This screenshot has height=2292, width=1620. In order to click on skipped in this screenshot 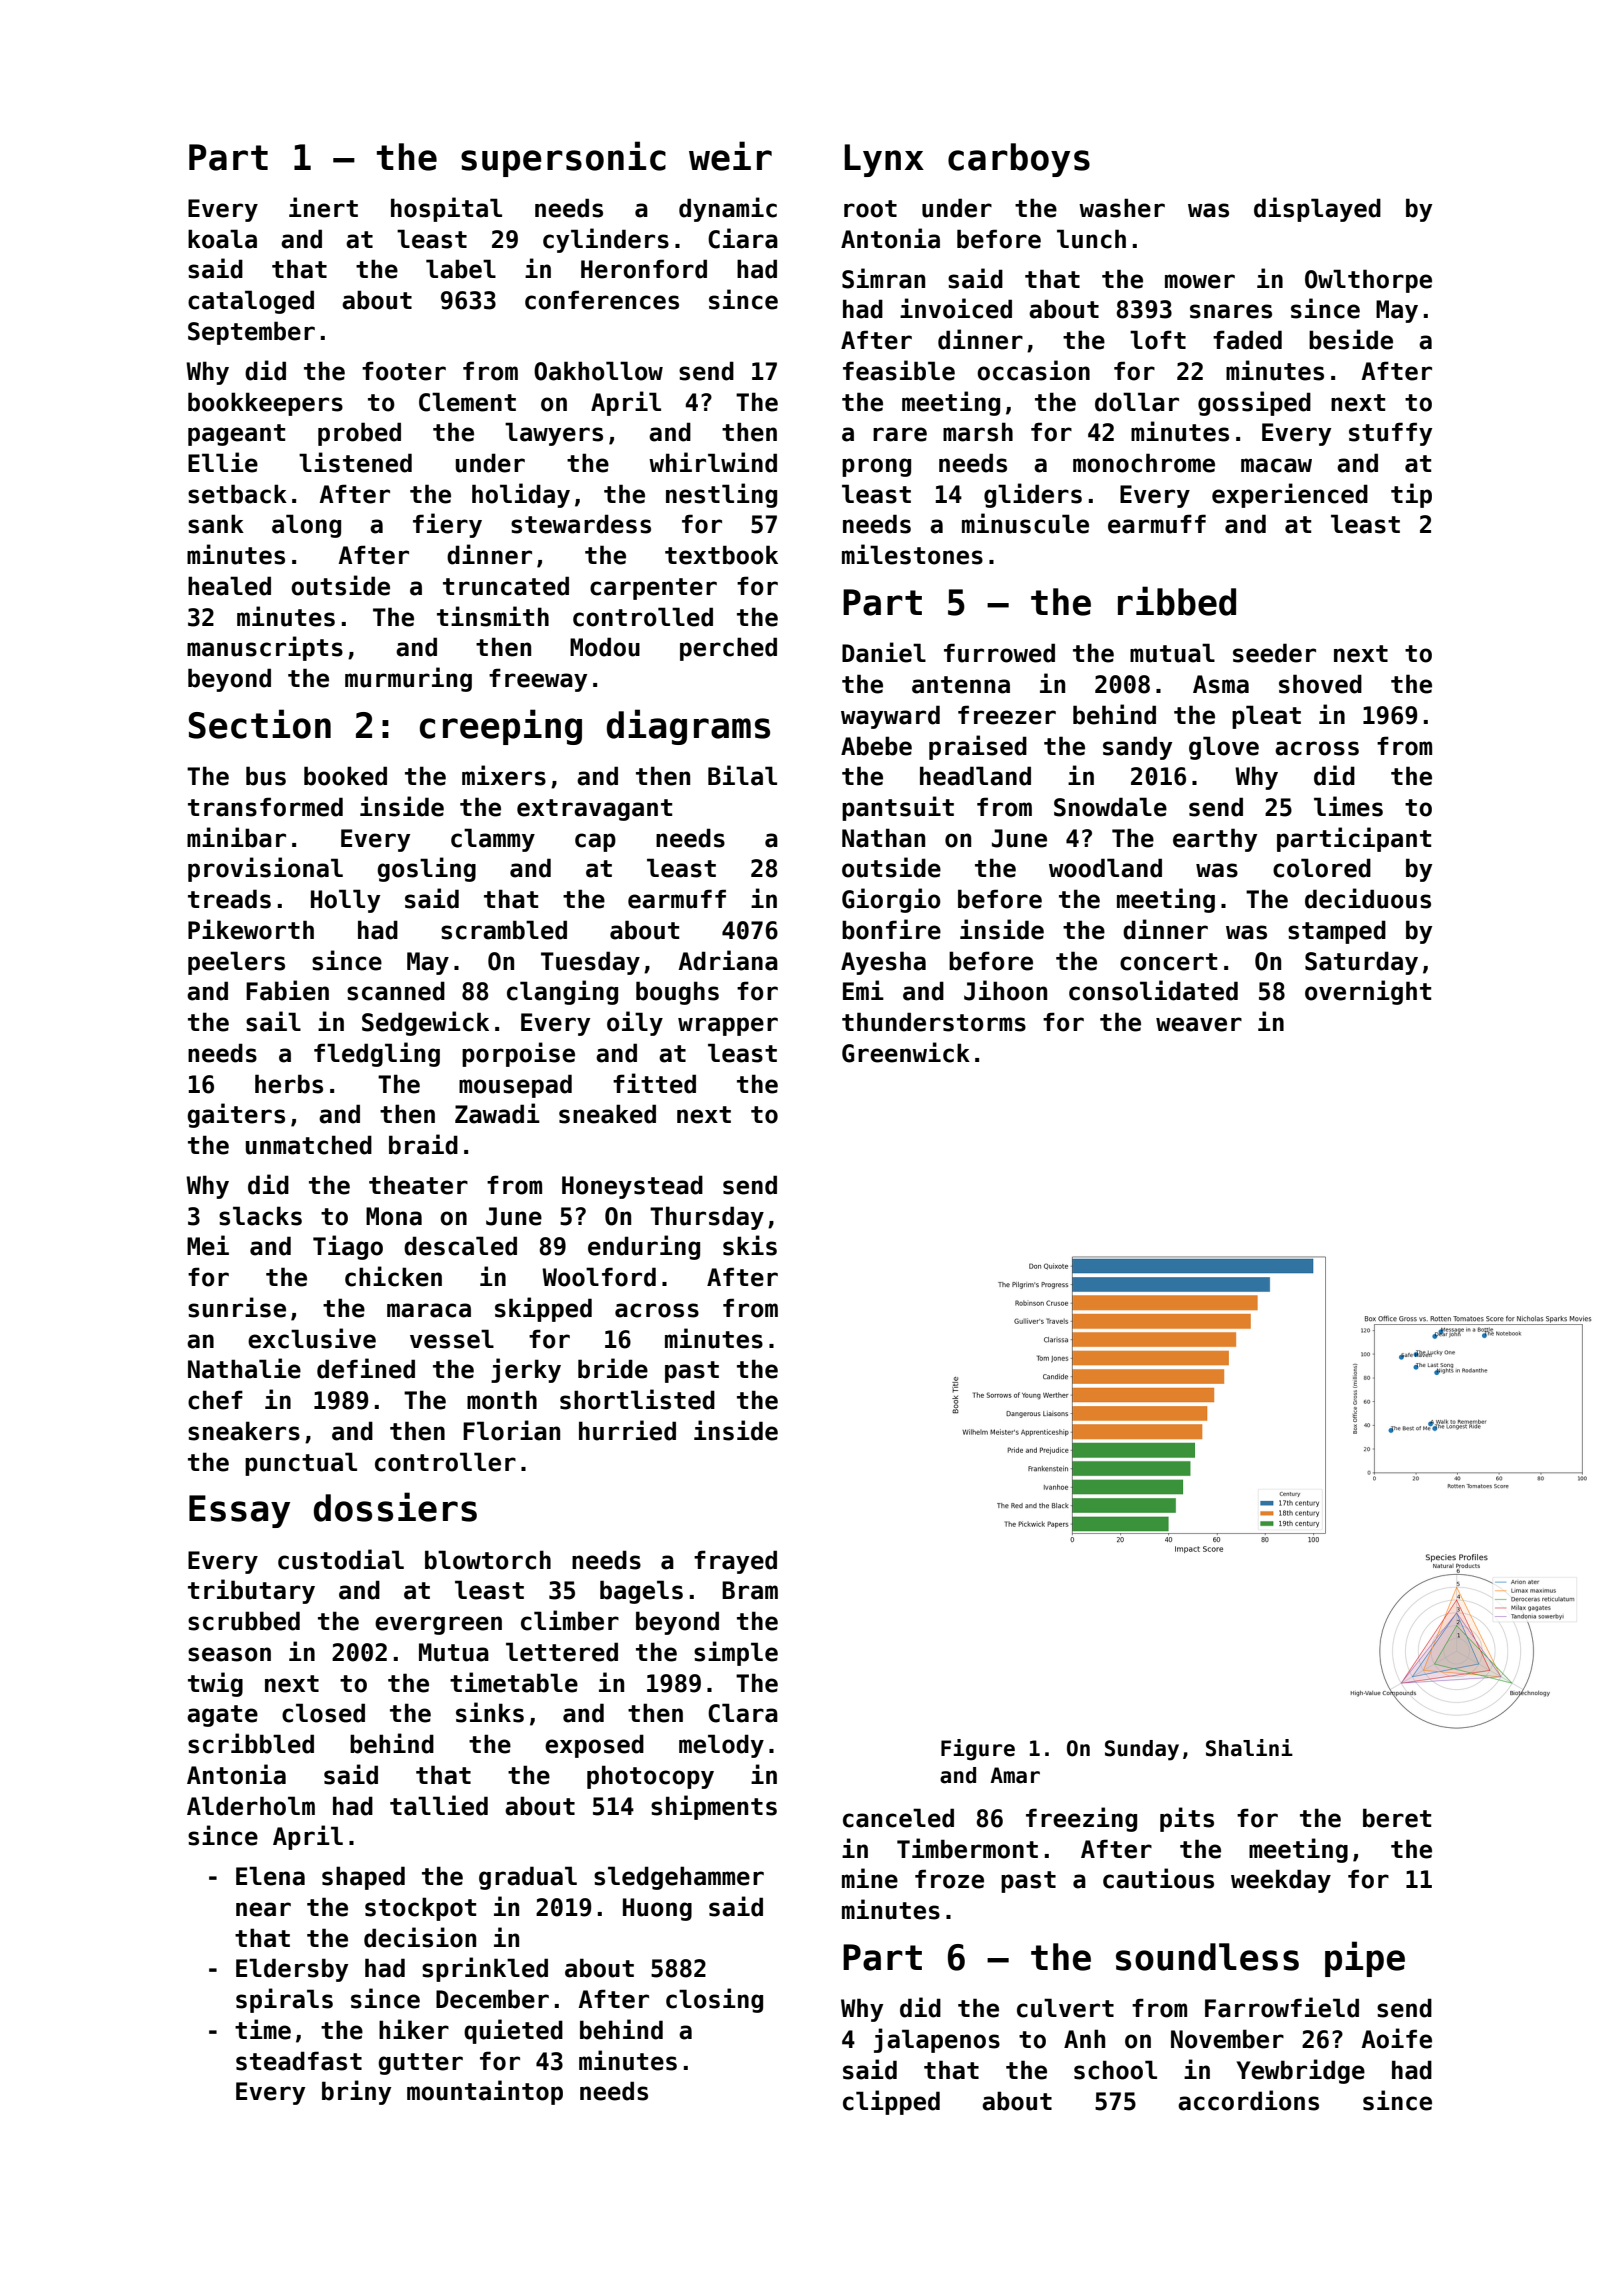, I will do `click(543, 1309)`.
